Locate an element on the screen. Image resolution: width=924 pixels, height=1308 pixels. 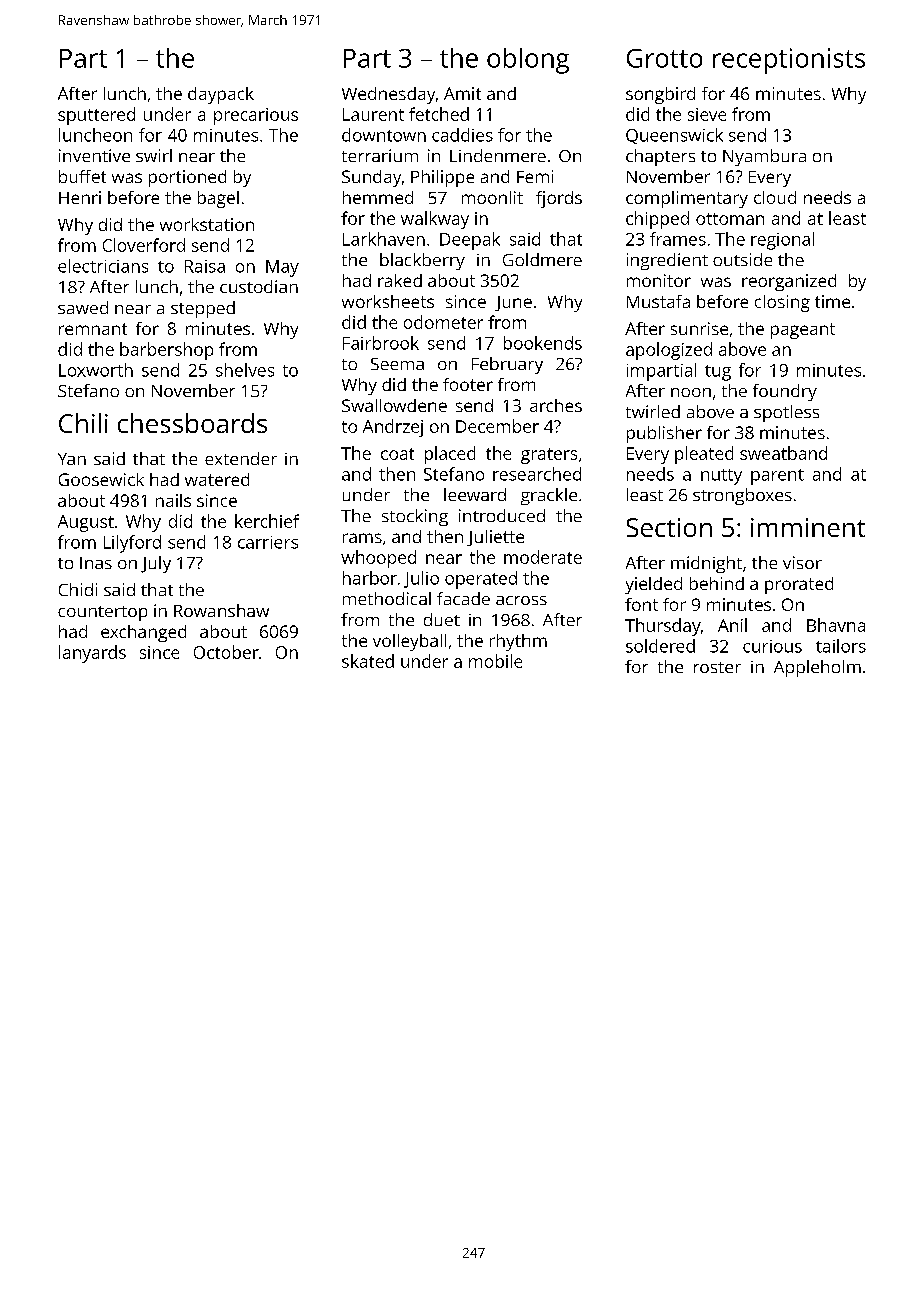
countertop is located at coordinates (102, 613).
